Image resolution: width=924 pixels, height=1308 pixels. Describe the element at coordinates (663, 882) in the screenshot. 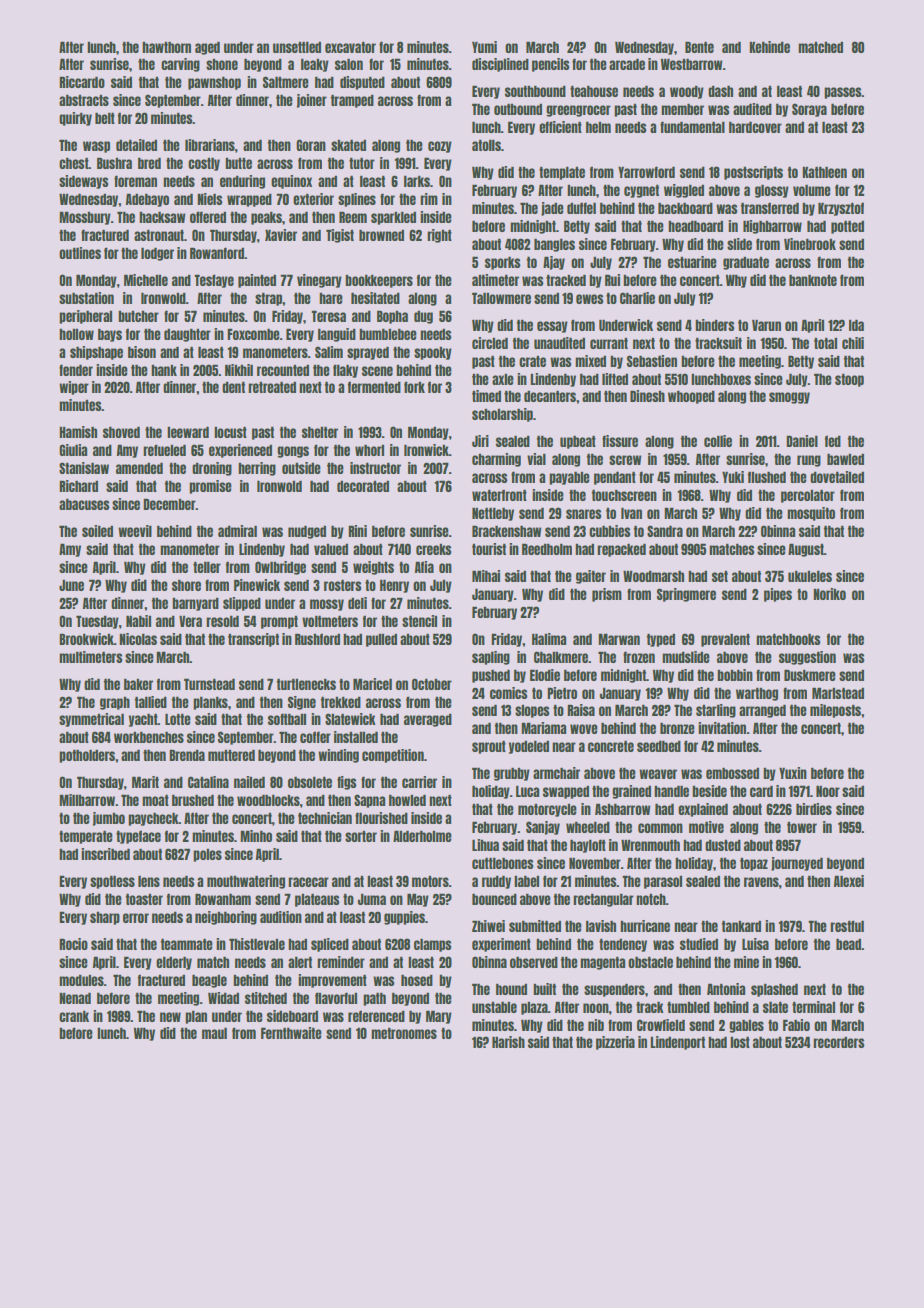

I see `parasol` at that location.
